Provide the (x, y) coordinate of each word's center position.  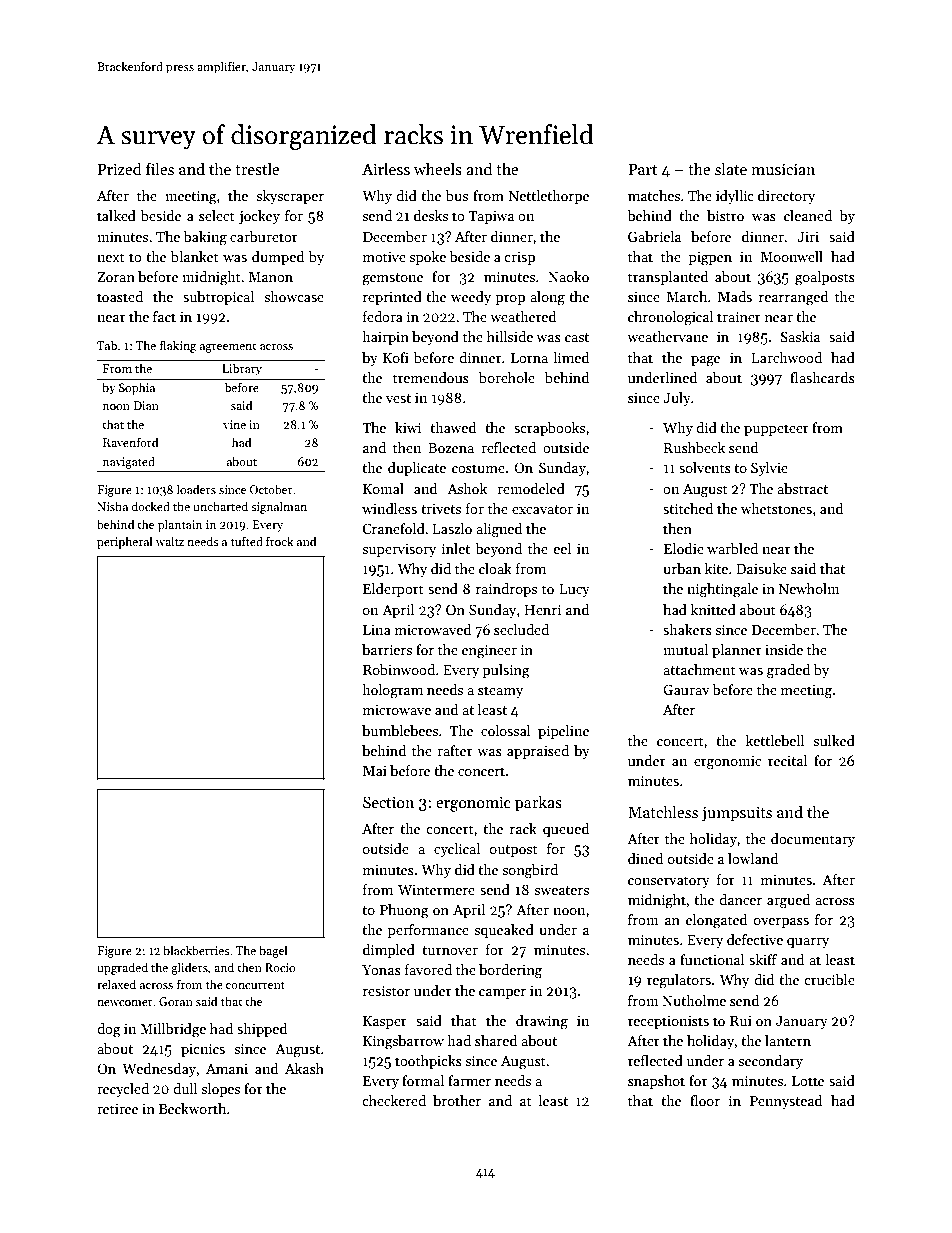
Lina (377, 630)
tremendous (431, 377)
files (160, 168)
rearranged (793, 298)
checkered (394, 1100)
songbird (530, 871)
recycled (123, 1090)
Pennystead (786, 1102)
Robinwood (399, 669)
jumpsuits (737, 814)
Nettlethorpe (549, 197)
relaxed (116, 984)
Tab (107, 345)
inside (784, 649)
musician (783, 169)
